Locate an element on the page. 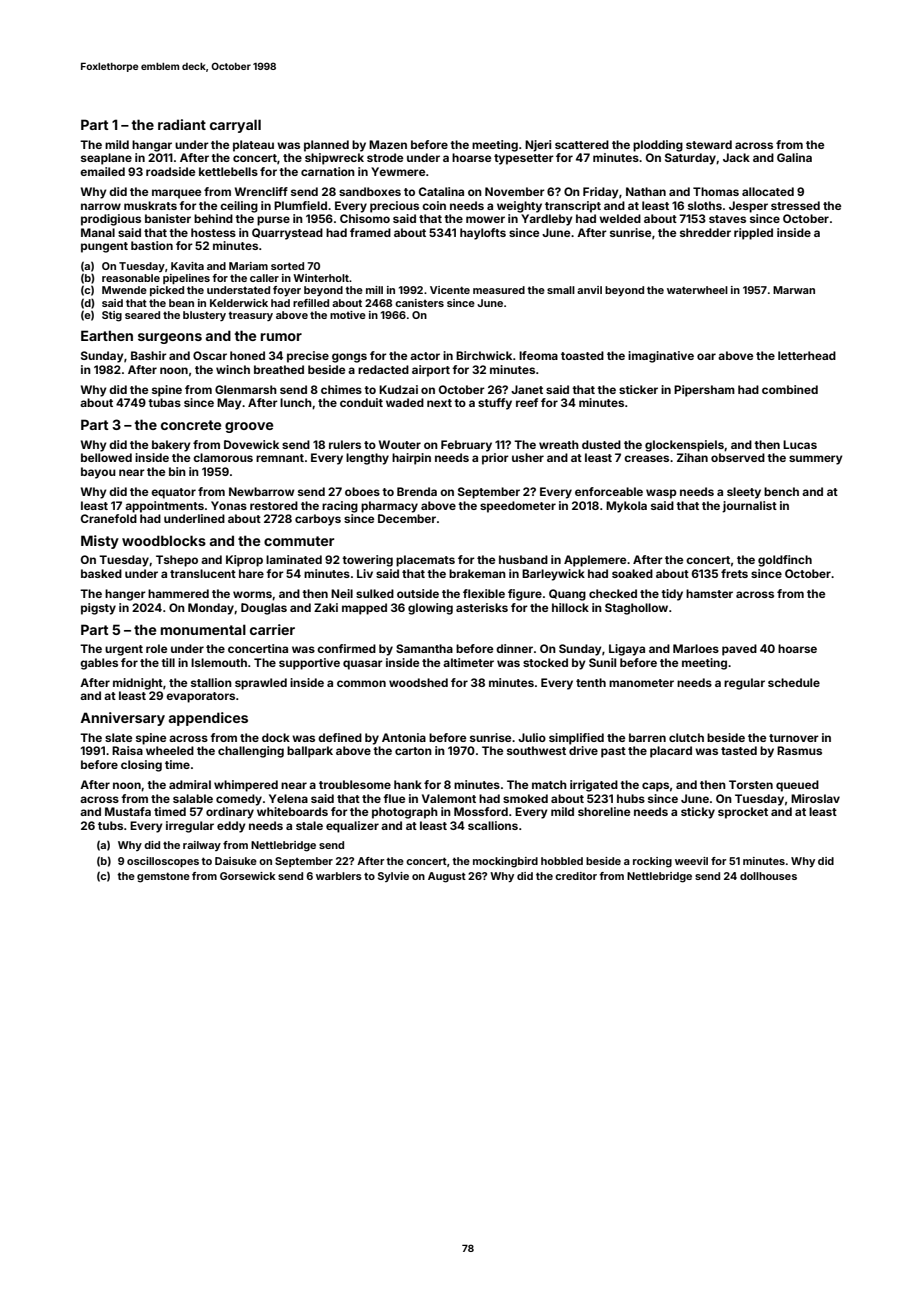 Image resolution: width=924 pixels, height=1308 pixels. tubs is located at coordinates (110, 825).
